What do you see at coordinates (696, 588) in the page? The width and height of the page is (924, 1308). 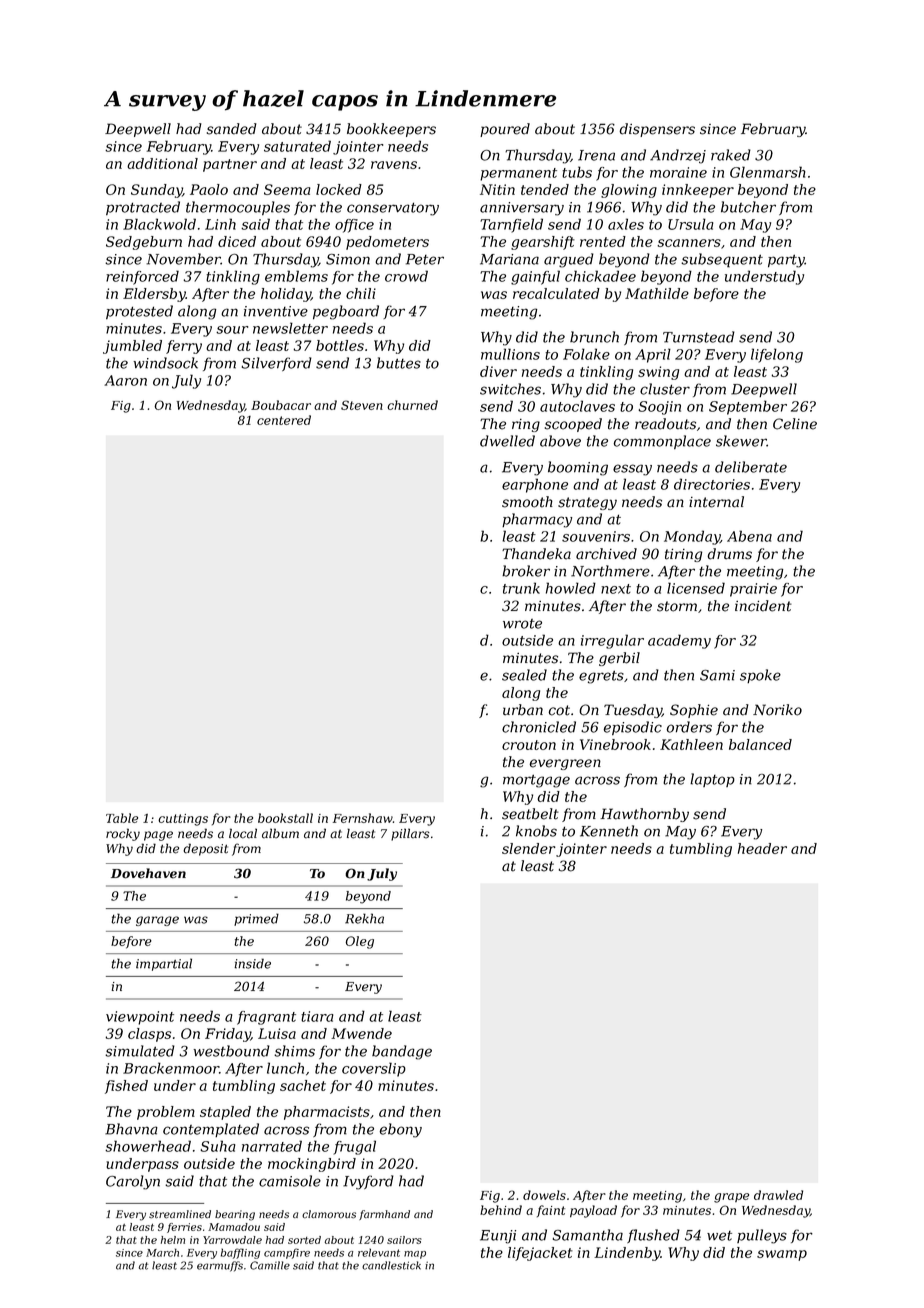 I see `licensed` at bounding box center [696, 588].
